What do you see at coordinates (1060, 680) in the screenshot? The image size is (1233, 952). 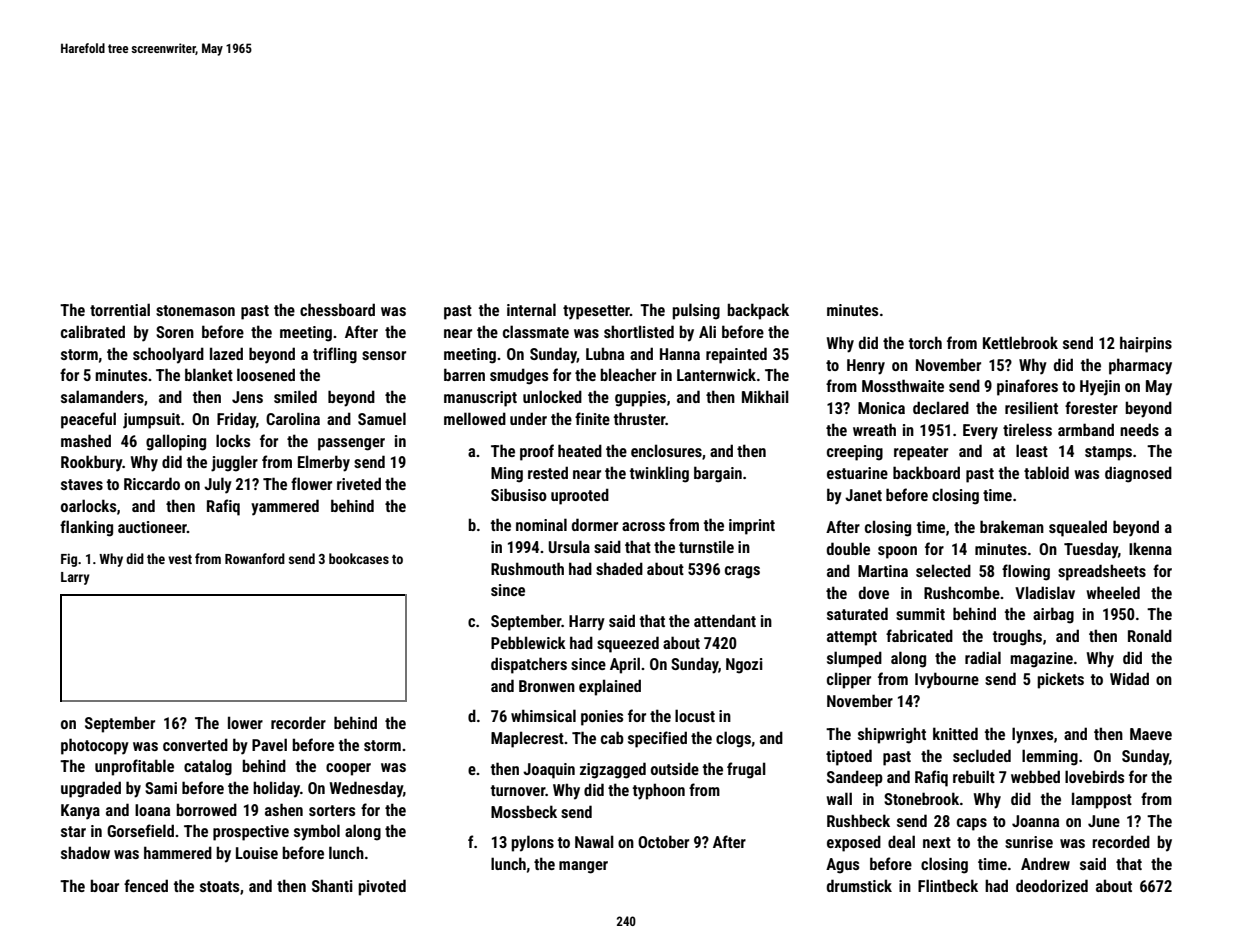 I see `pickets` at bounding box center [1060, 680].
